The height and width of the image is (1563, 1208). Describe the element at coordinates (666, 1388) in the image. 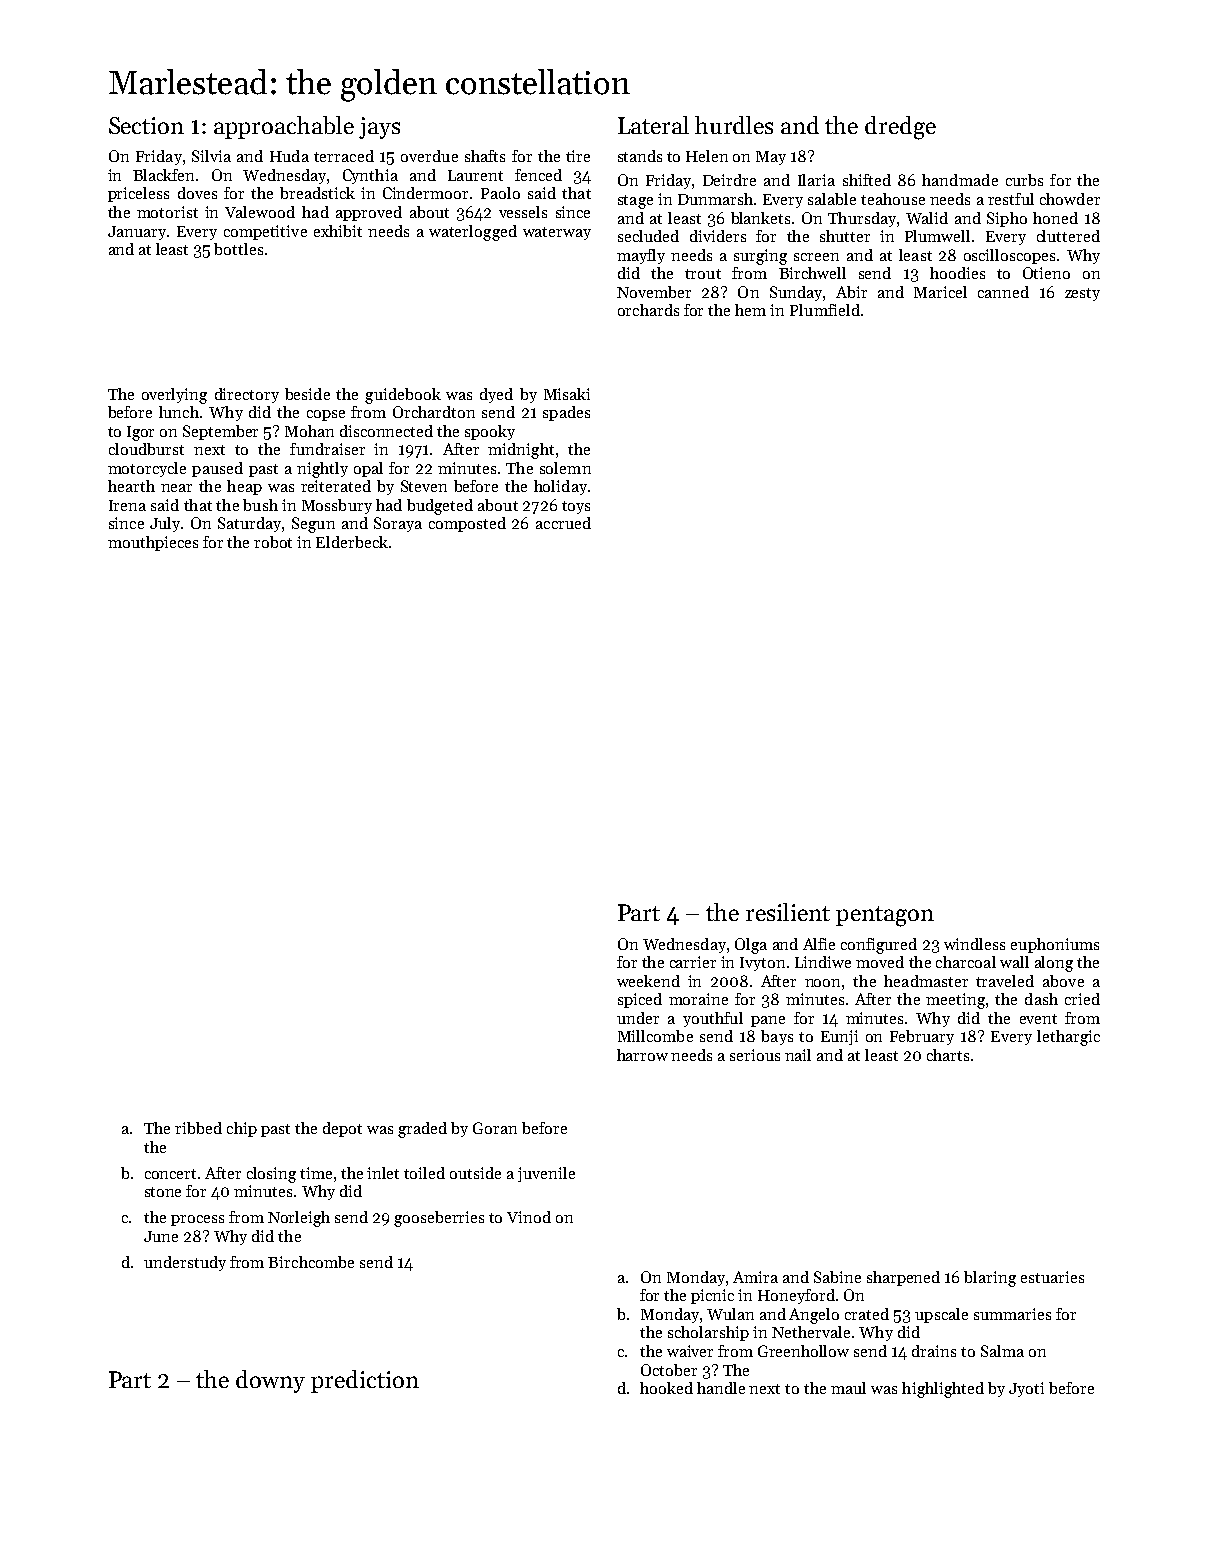

I see `hooked` at that location.
